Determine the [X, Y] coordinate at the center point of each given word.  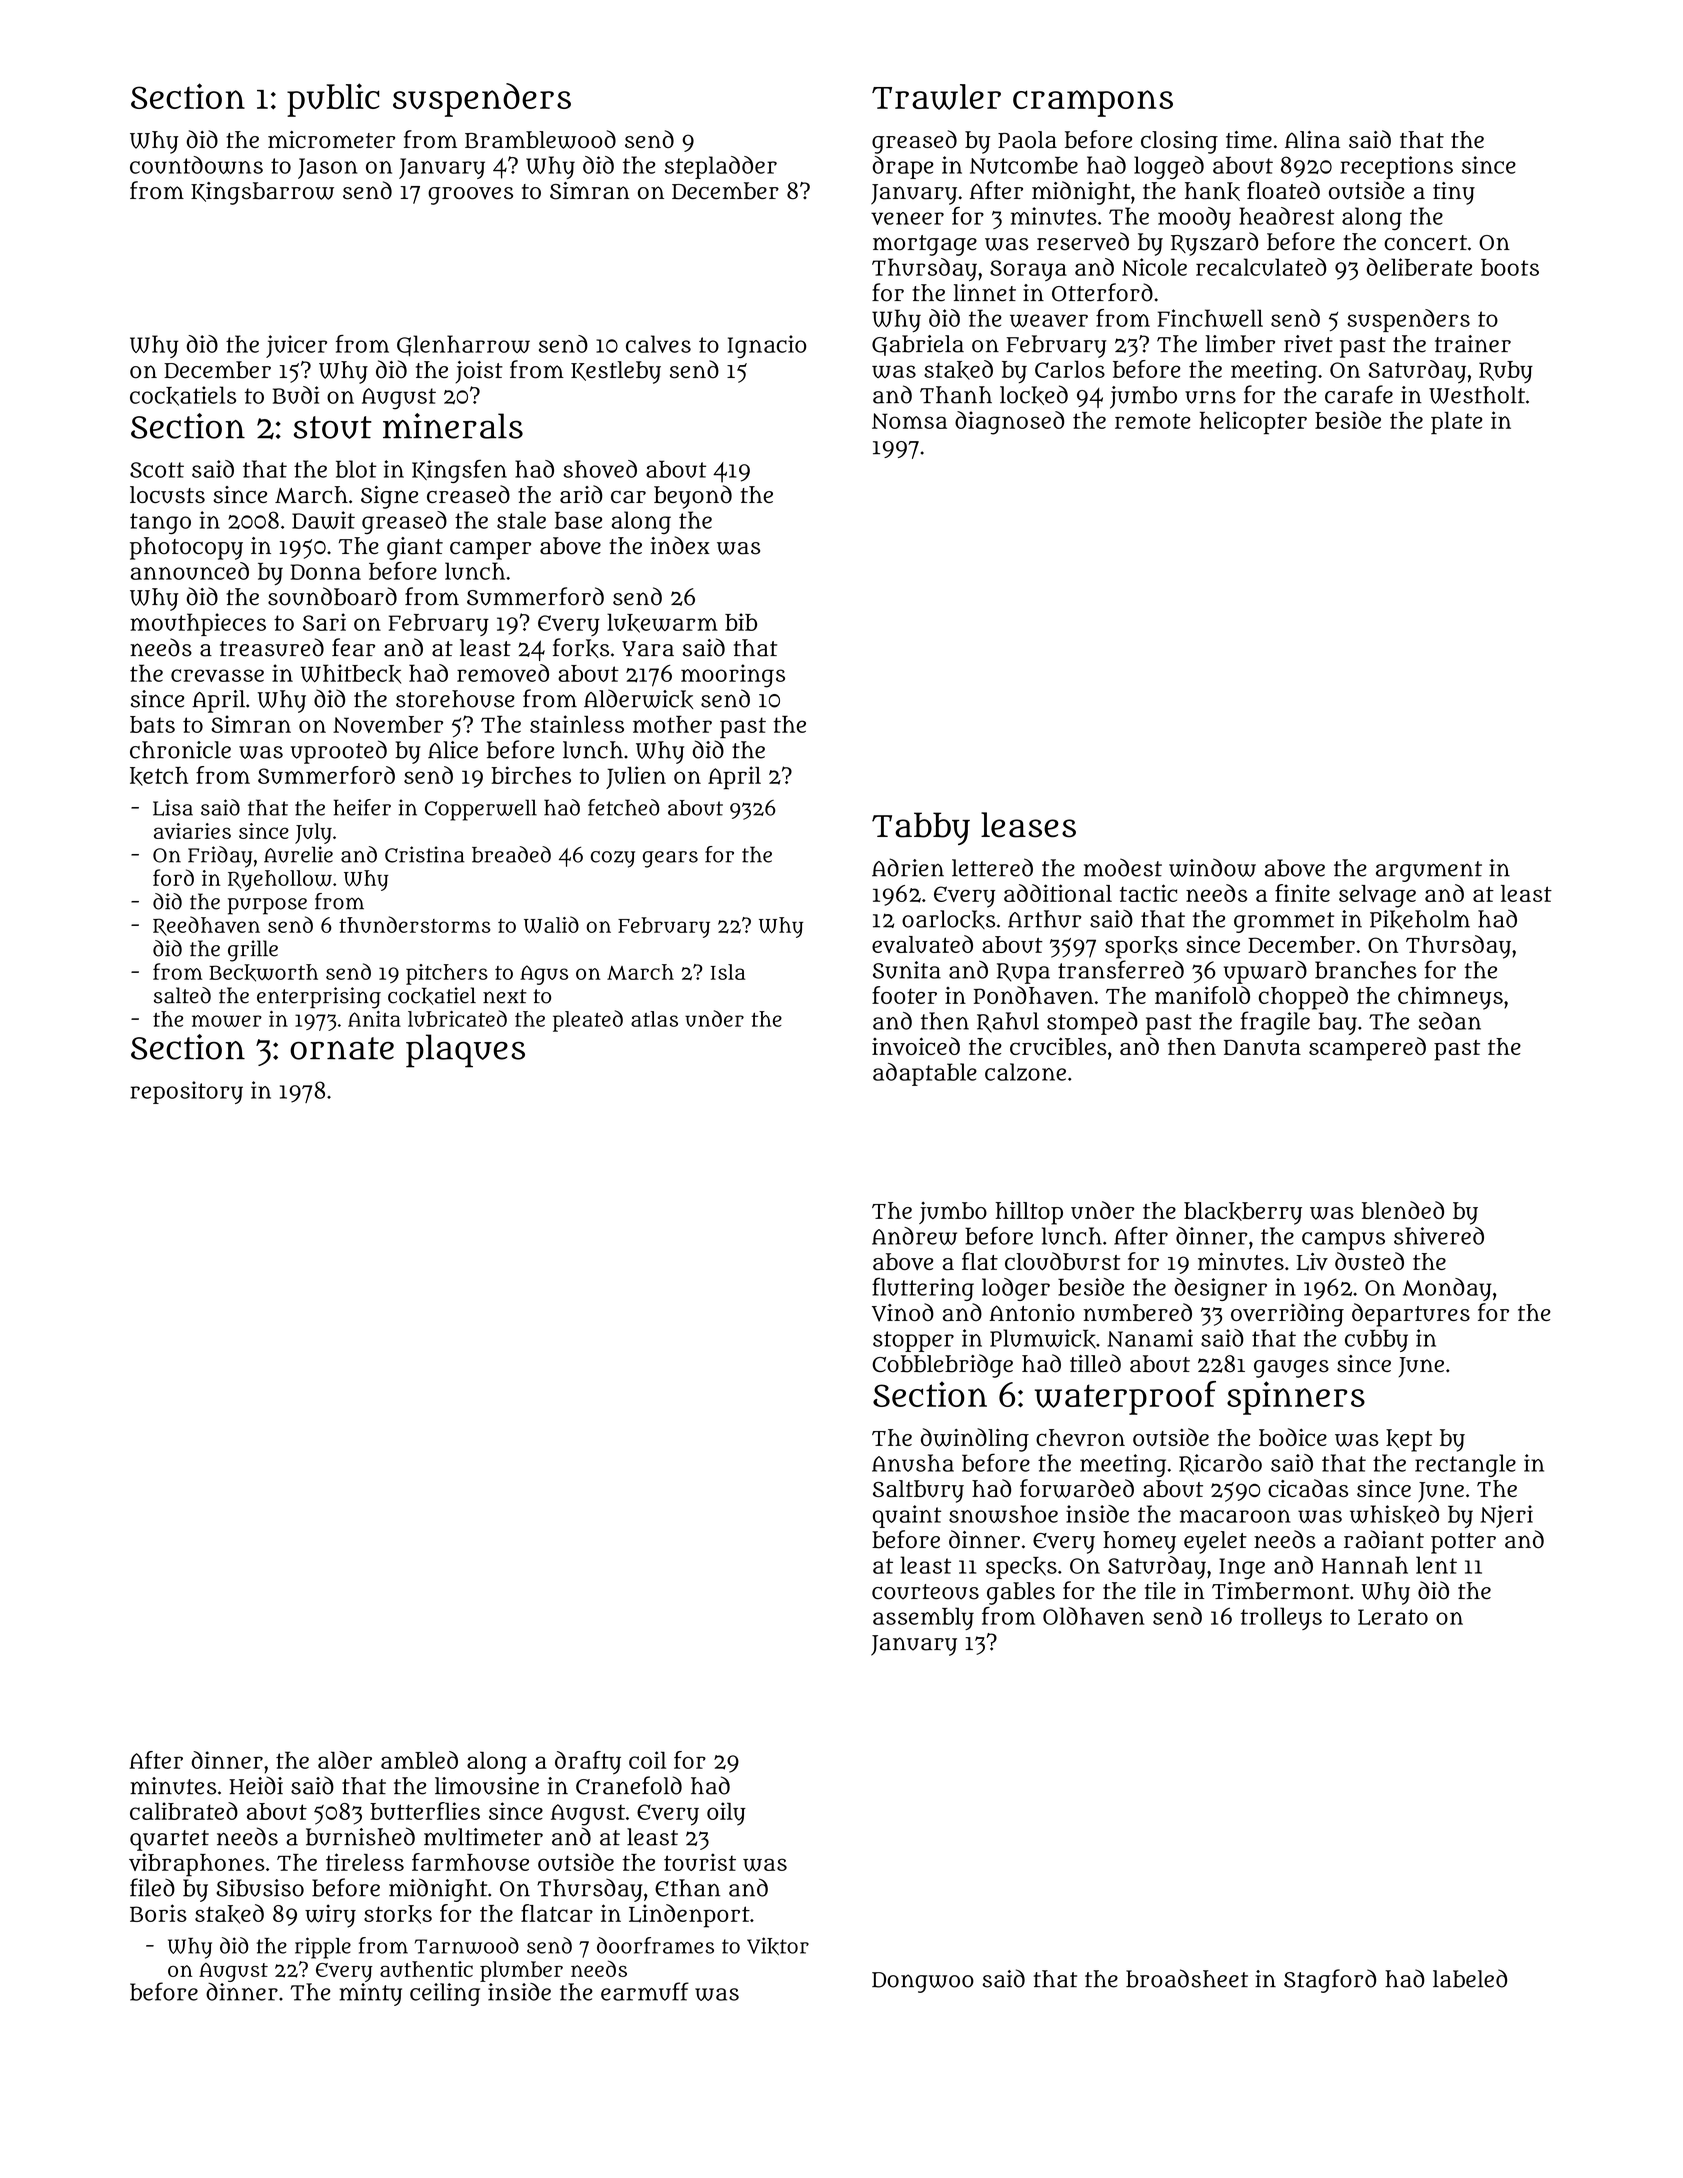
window [1212, 867]
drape [903, 167]
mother [672, 724]
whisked [1394, 1515]
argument [1429, 871]
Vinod [903, 1312]
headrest [1286, 216]
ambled [419, 1760]
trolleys [1281, 1618]
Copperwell [481, 810]
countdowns [196, 165]
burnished [360, 1836]
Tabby [921, 828]
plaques [465, 1051]
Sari [324, 622]
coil [647, 1760]
